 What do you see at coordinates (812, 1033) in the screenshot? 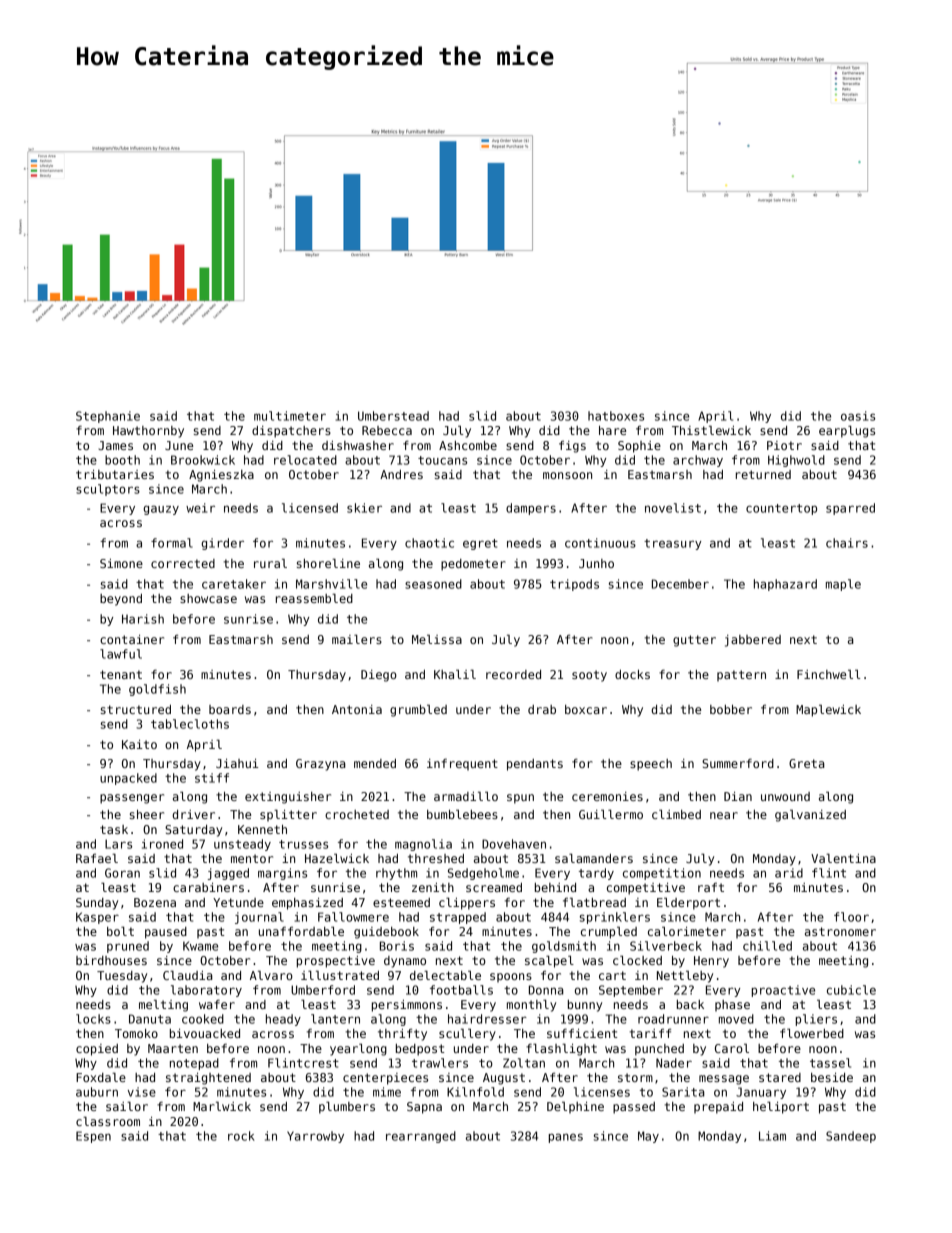
I see `flowerbed` at bounding box center [812, 1033].
